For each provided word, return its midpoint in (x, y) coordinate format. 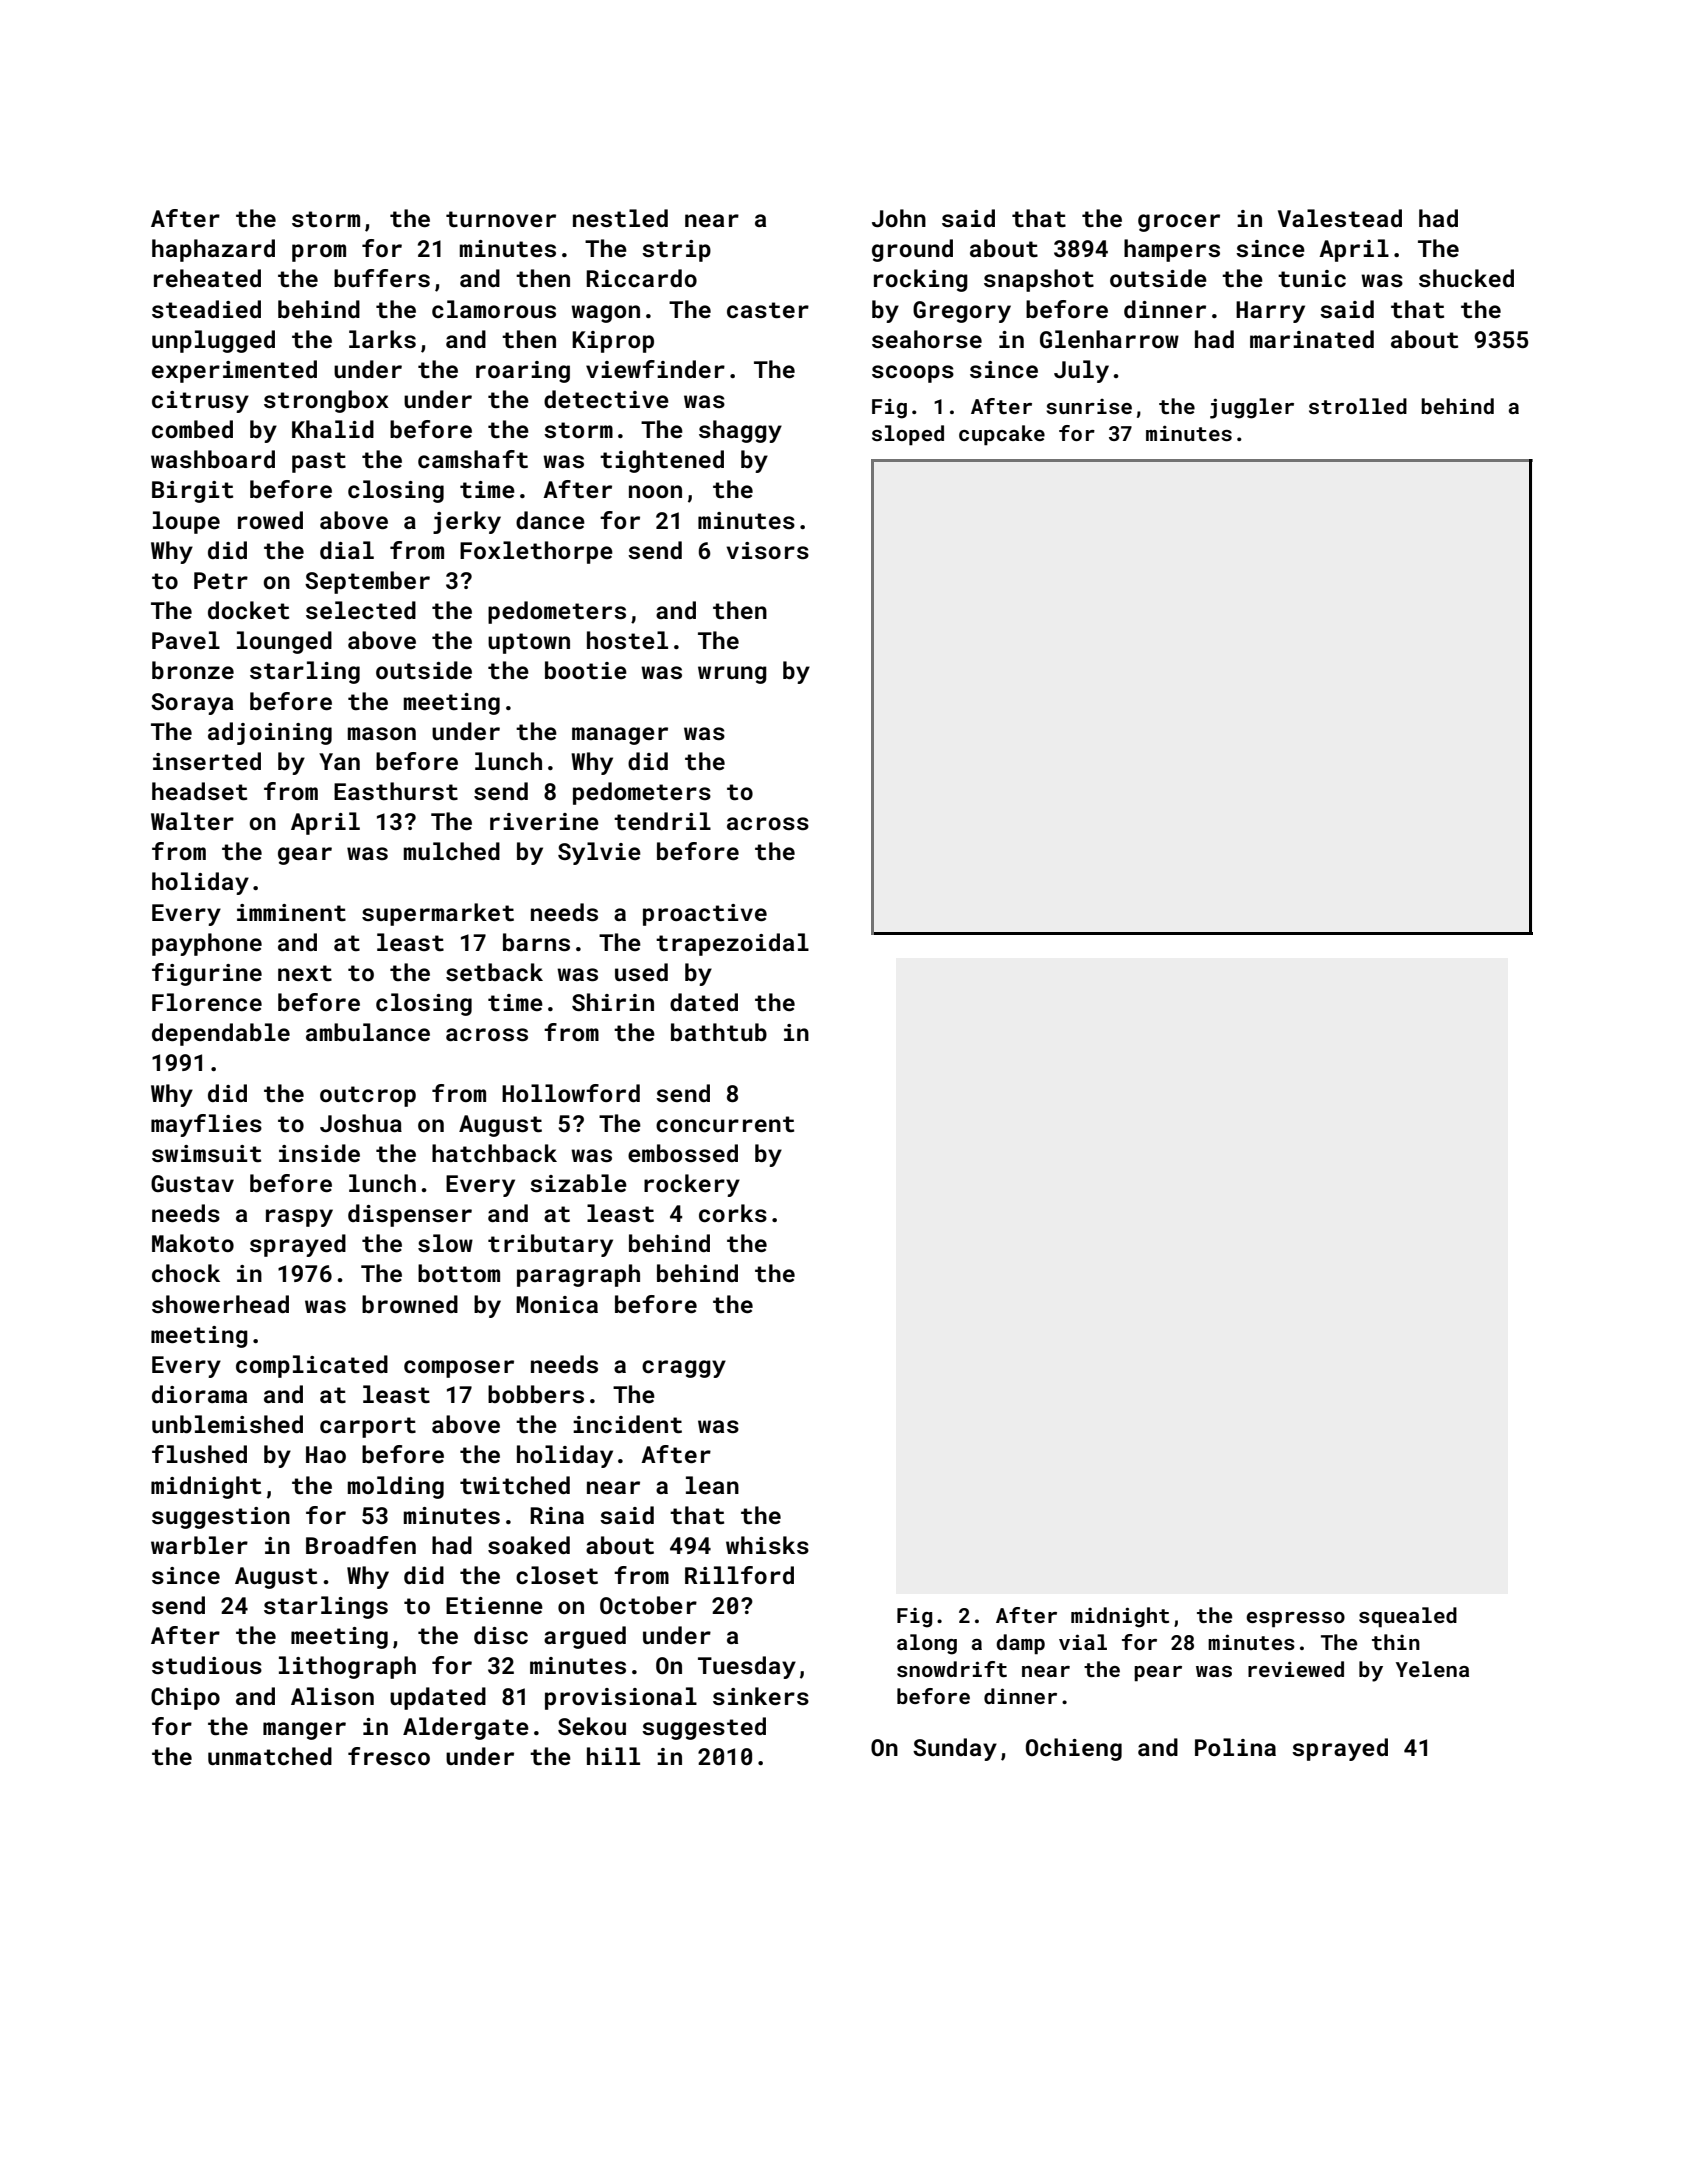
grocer (1179, 223)
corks (733, 1213)
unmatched (270, 1756)
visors (767, 550)
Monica (557, 1304)
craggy (684, 1369)
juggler (1252, 408)
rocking (921, 280)
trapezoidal (732, 944)
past (319, 462)
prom (319, 253)
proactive (705, 915)
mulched (452, 851)
